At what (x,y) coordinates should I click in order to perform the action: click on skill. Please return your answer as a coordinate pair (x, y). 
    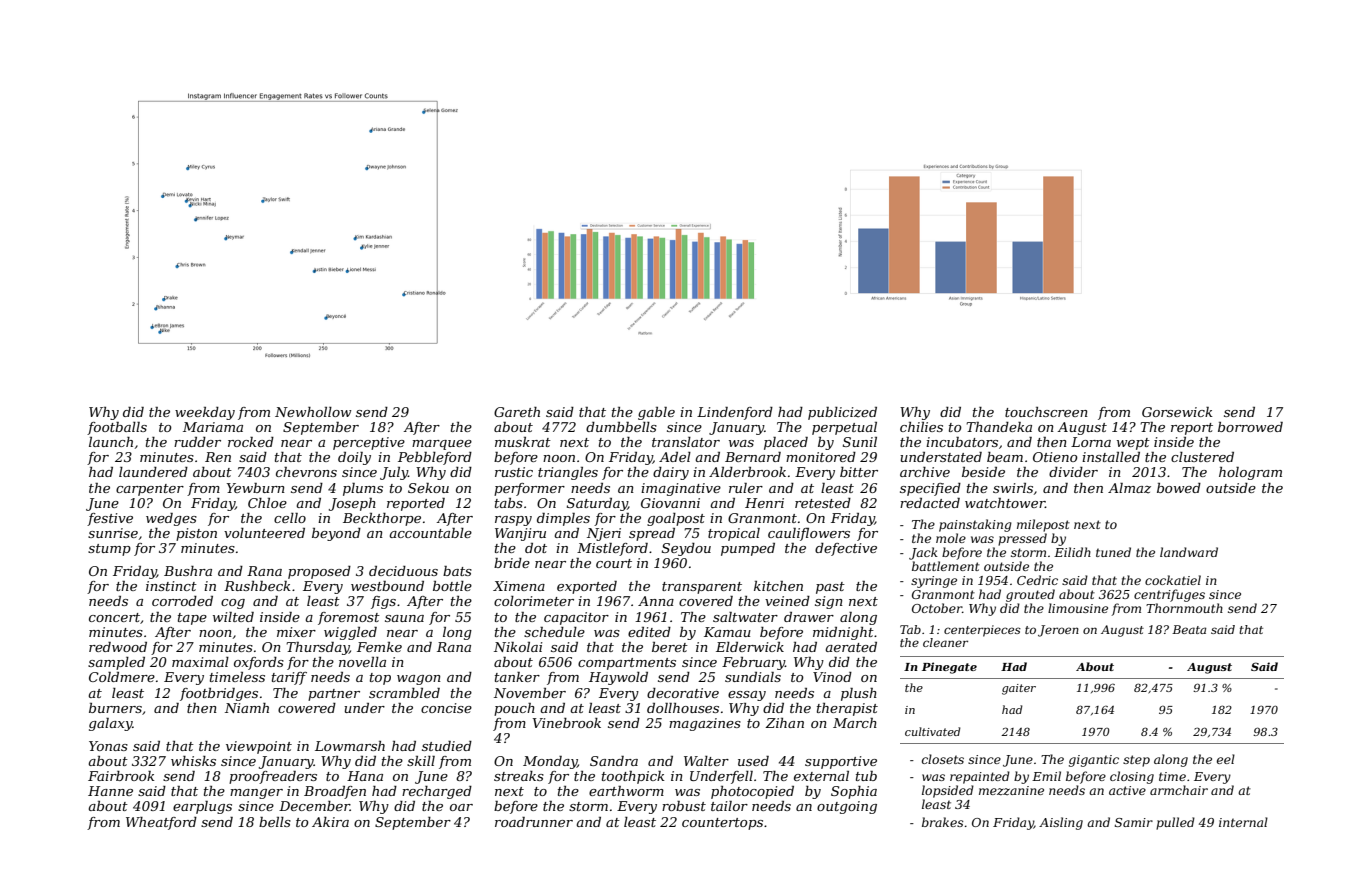
    Looking at the image, I should click on (421, 761).
